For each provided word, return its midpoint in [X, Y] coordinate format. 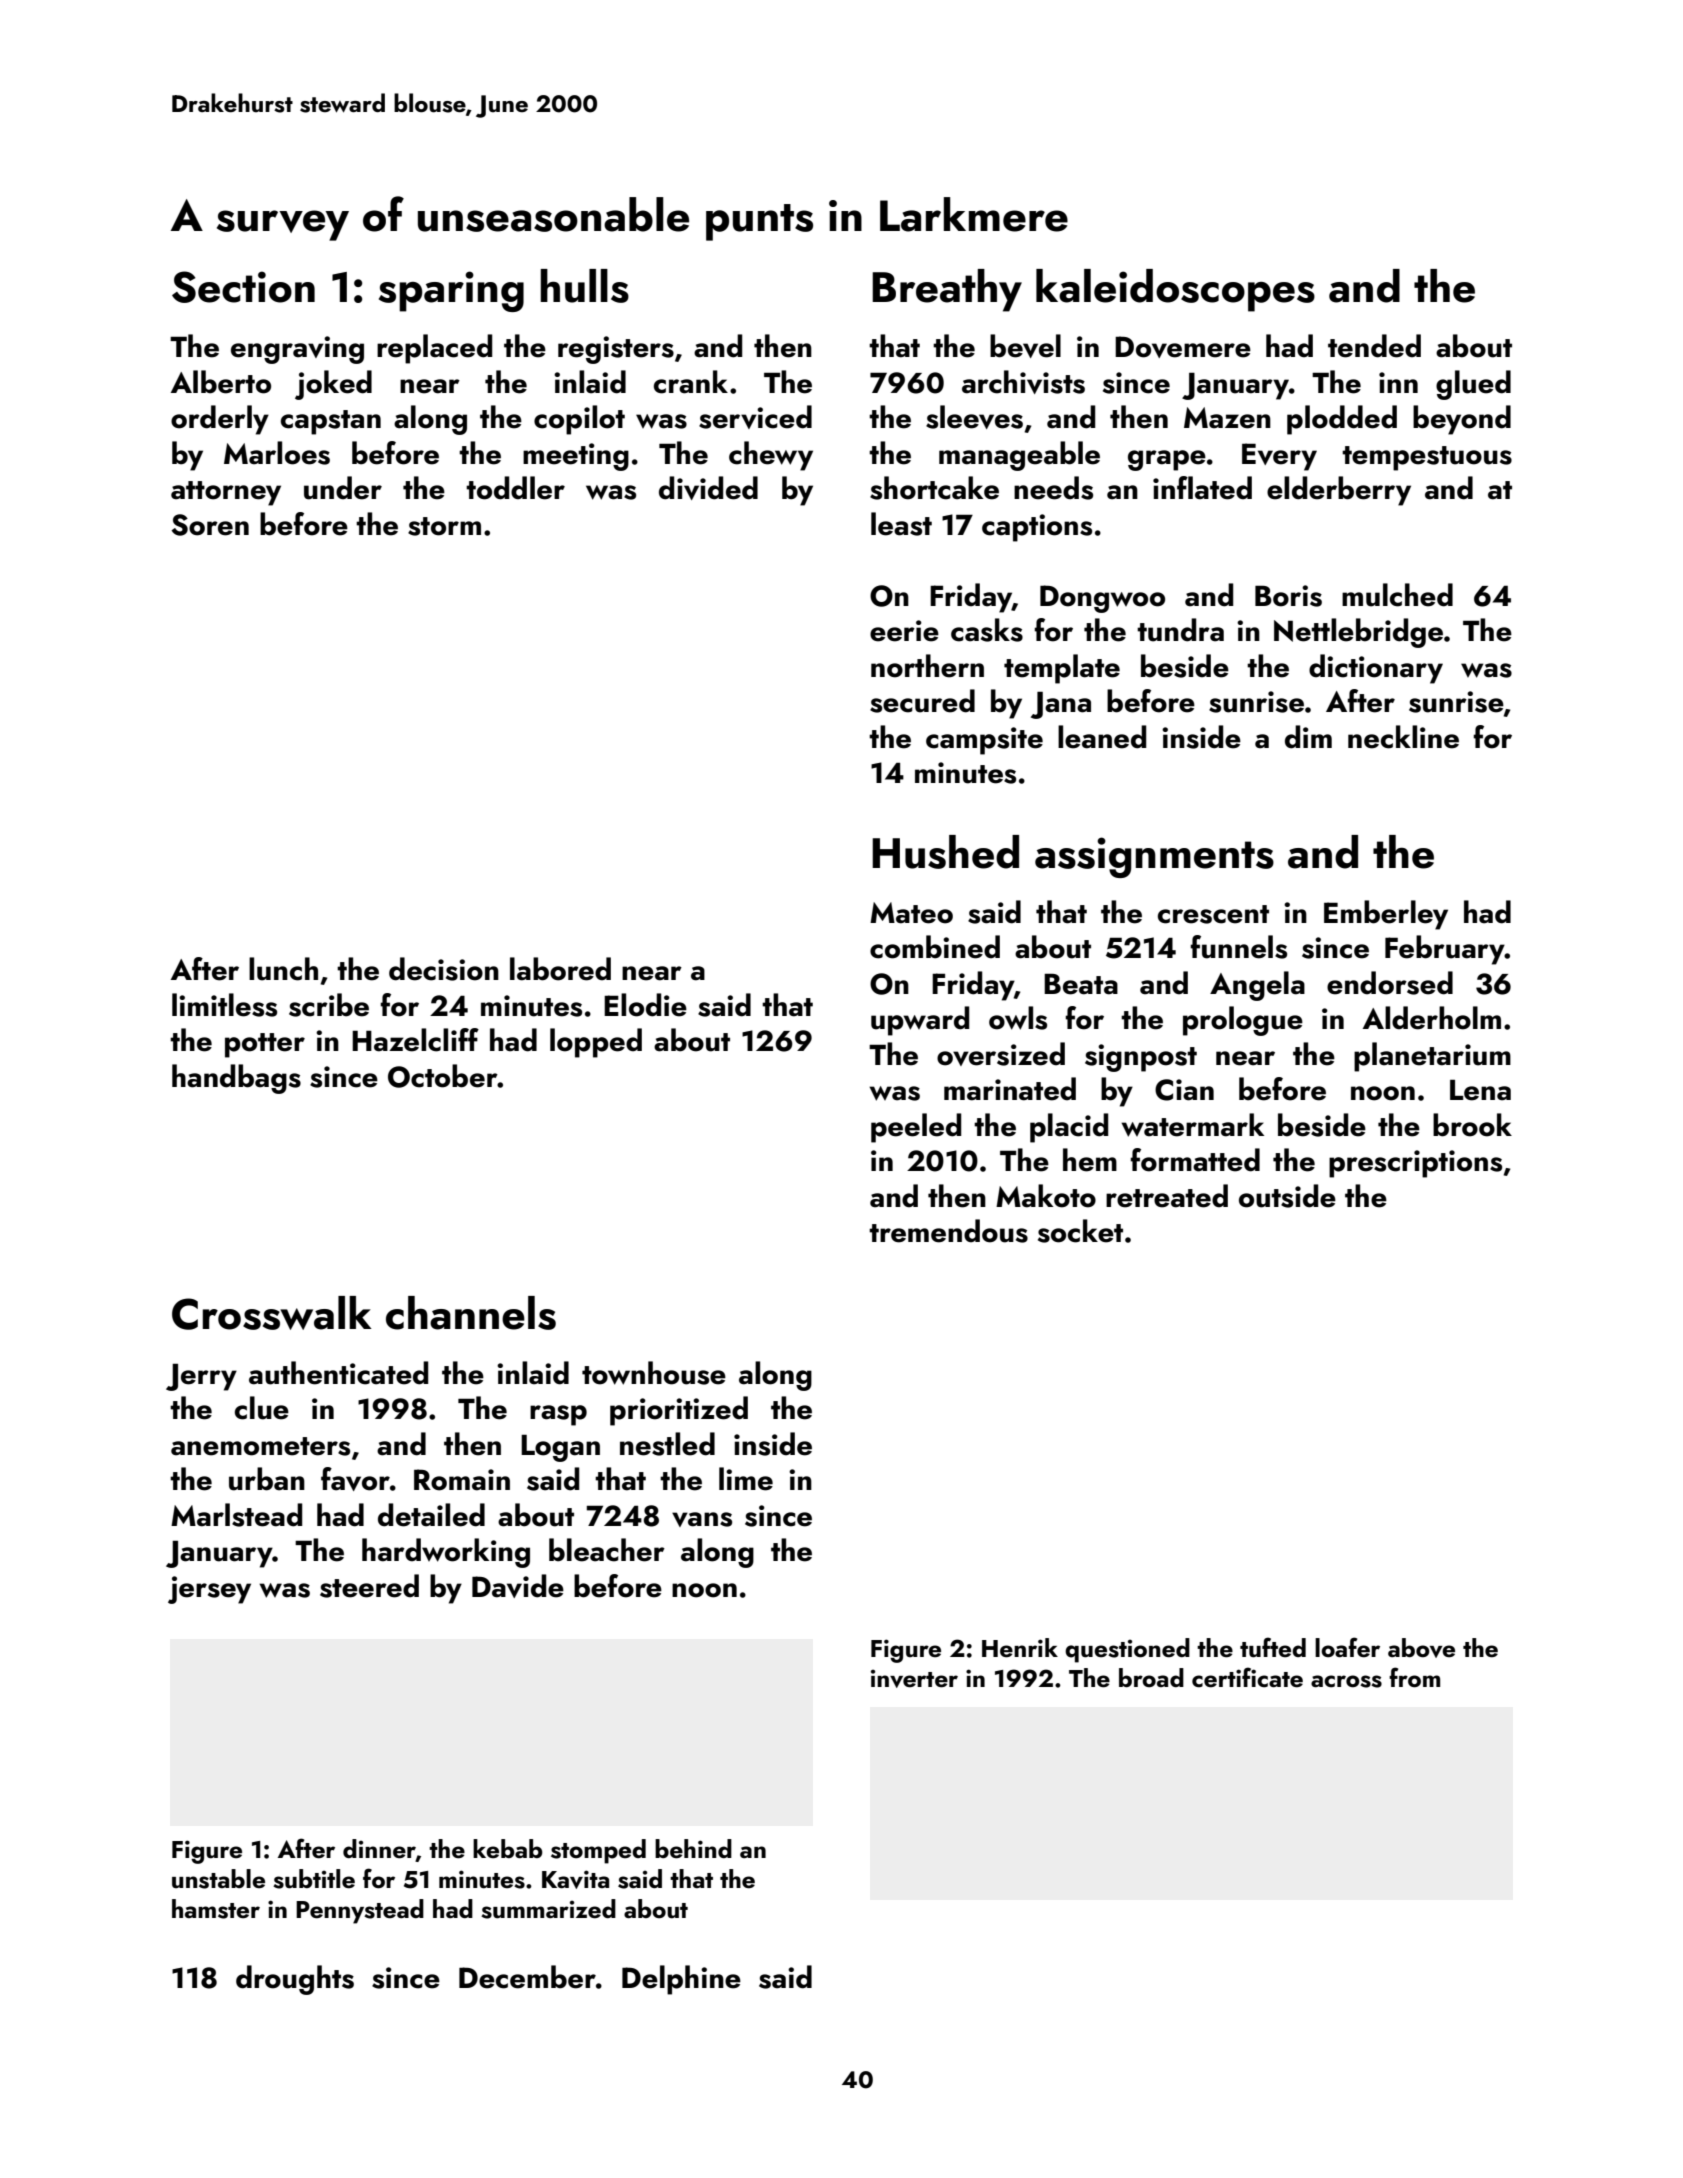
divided [708, 488]
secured [922, 701]
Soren [210, 525]
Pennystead [360, 1911]
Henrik [1020, 1648]
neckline [1403, 737]
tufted [1273, 1647]
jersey [209, 1590]
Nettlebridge [1358, 633]
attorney [226, 493]
